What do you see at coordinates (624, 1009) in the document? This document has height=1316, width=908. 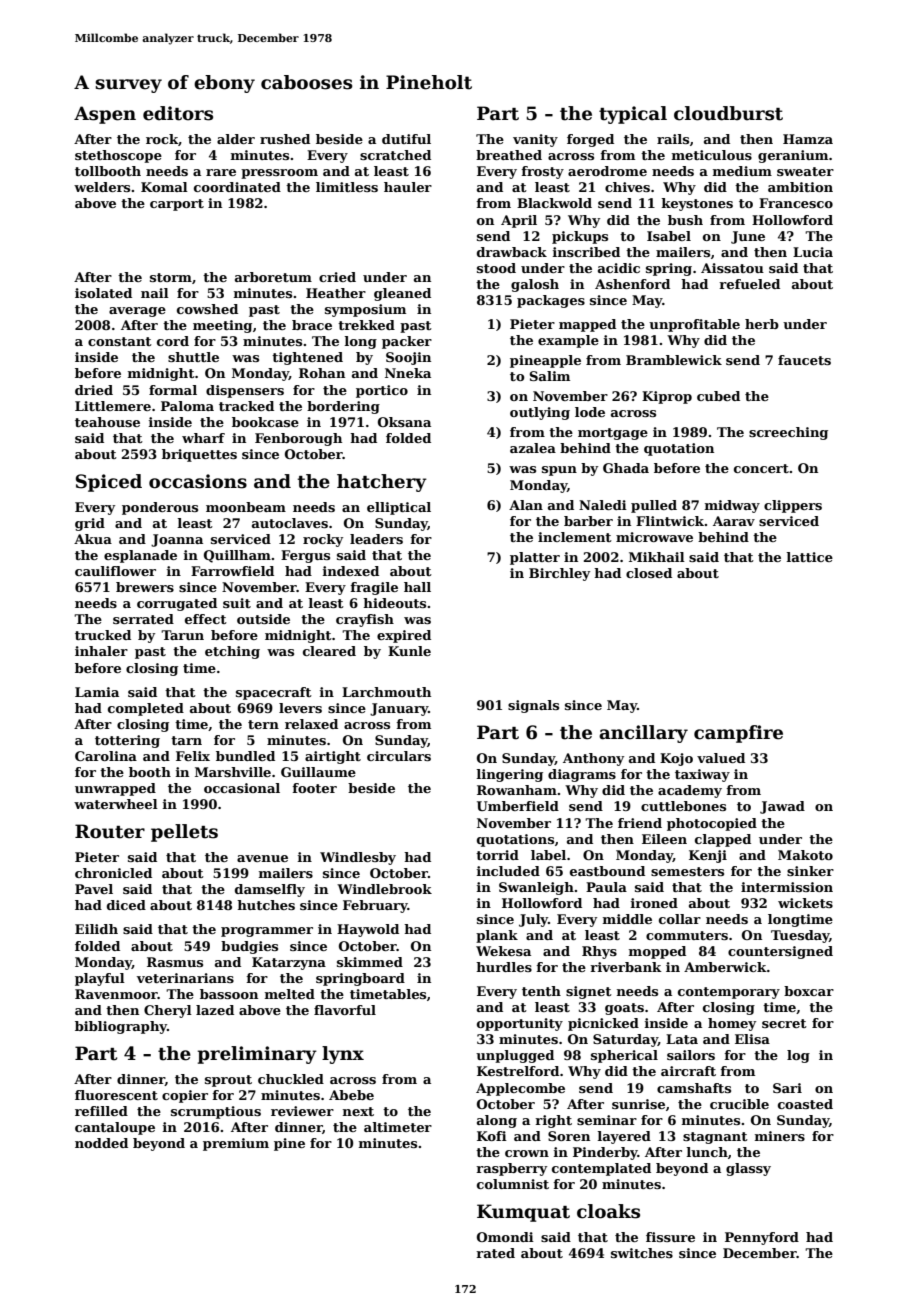 I see `goats` at bounding box center [624, 1009].
